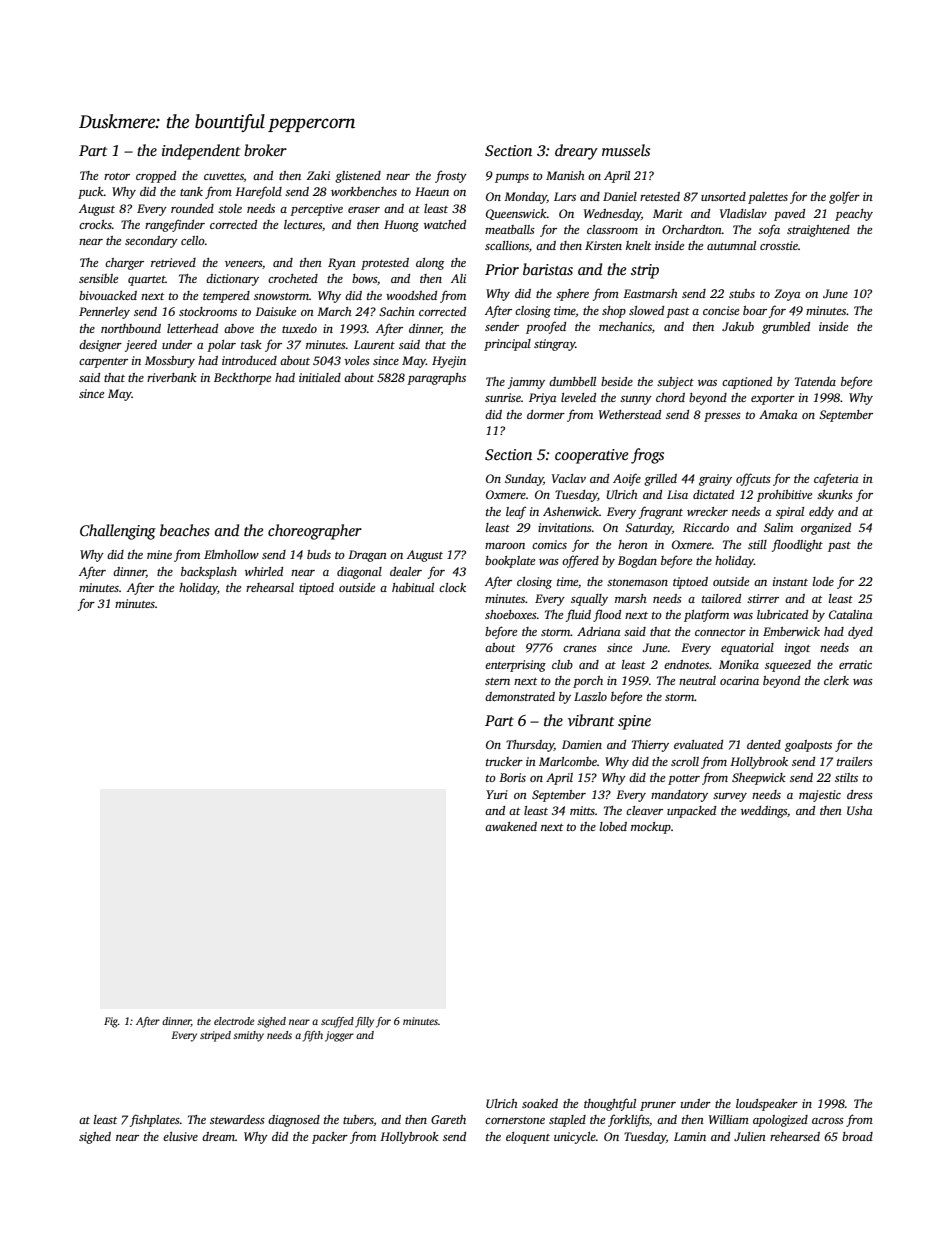 This document has height=1233, width=952. What do you see at coordinates (526, 383) in the document?
I see `jammy` at bounding box center [526, 383].
